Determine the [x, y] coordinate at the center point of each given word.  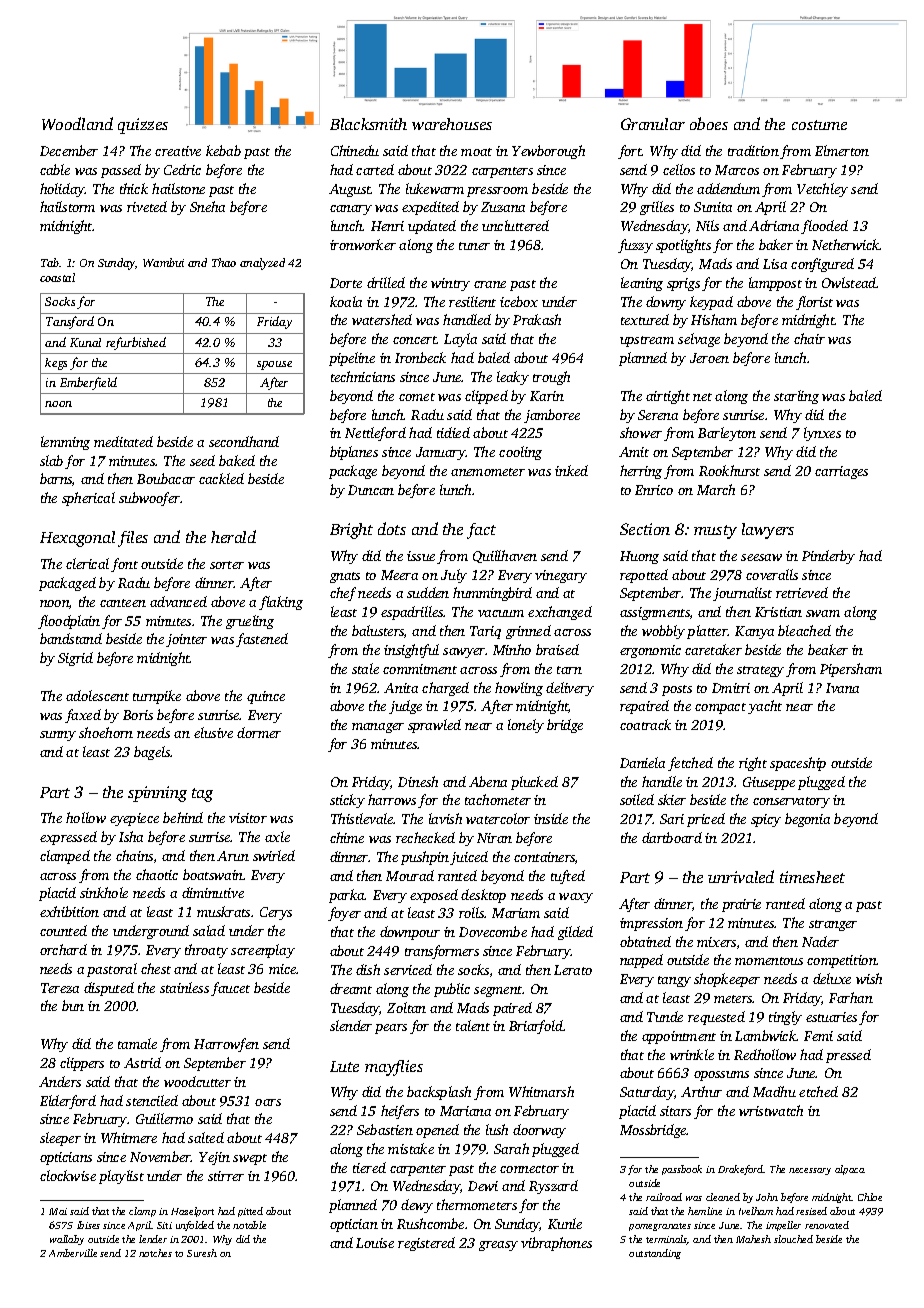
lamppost [775, 284]
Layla [460, 340]
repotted [644, 576]
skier [672, 799]
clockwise [68, 1175]
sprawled [434, 726]
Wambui [163, 262]
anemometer [488, 472]
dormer [259, 732]
